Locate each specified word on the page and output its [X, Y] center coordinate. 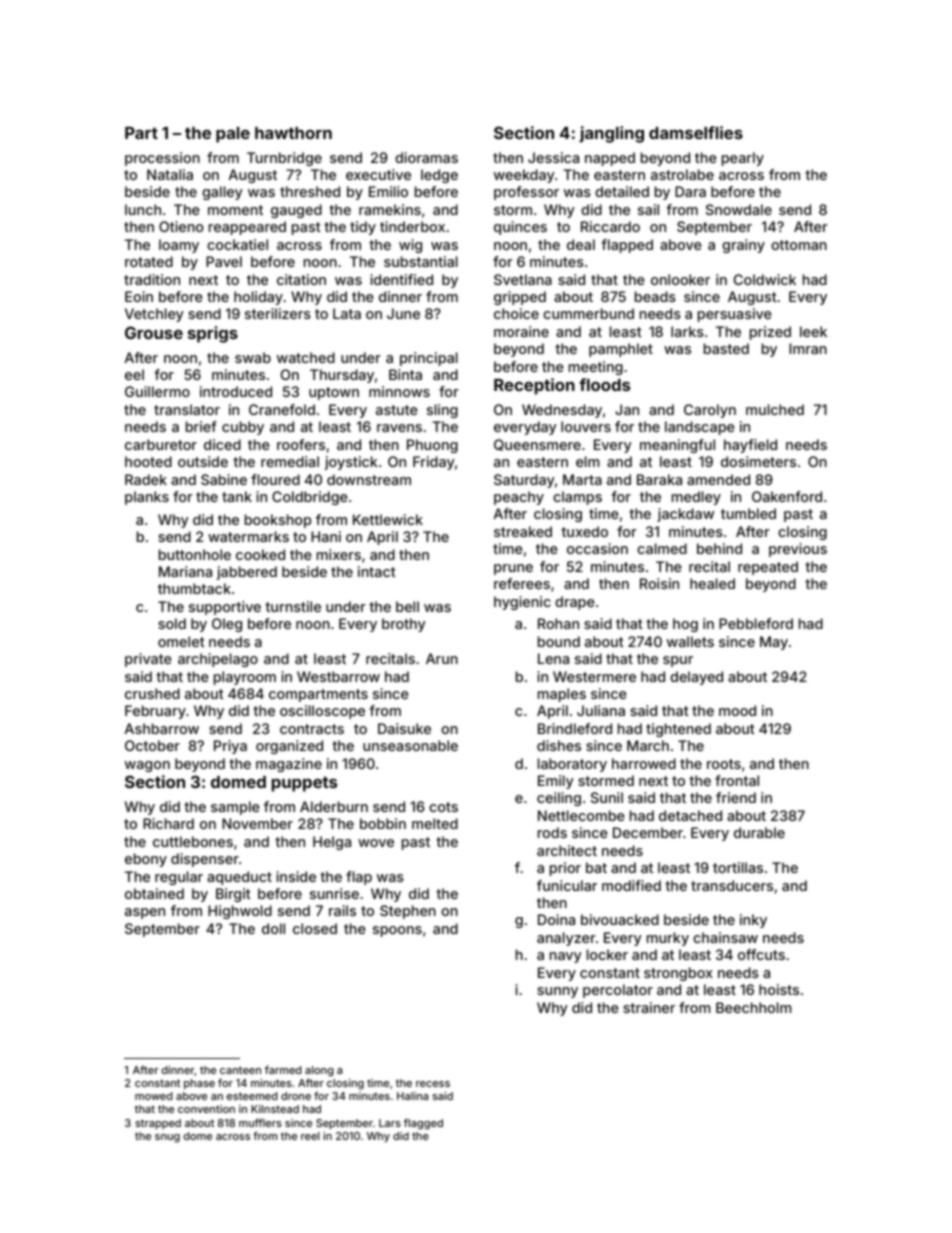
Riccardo [610, 226]
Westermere [594, 676]
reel [310, 1136]
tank [237, 496]
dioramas [426, 157]
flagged [423, 1124]
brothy [403, 625]
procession [162, 159]
